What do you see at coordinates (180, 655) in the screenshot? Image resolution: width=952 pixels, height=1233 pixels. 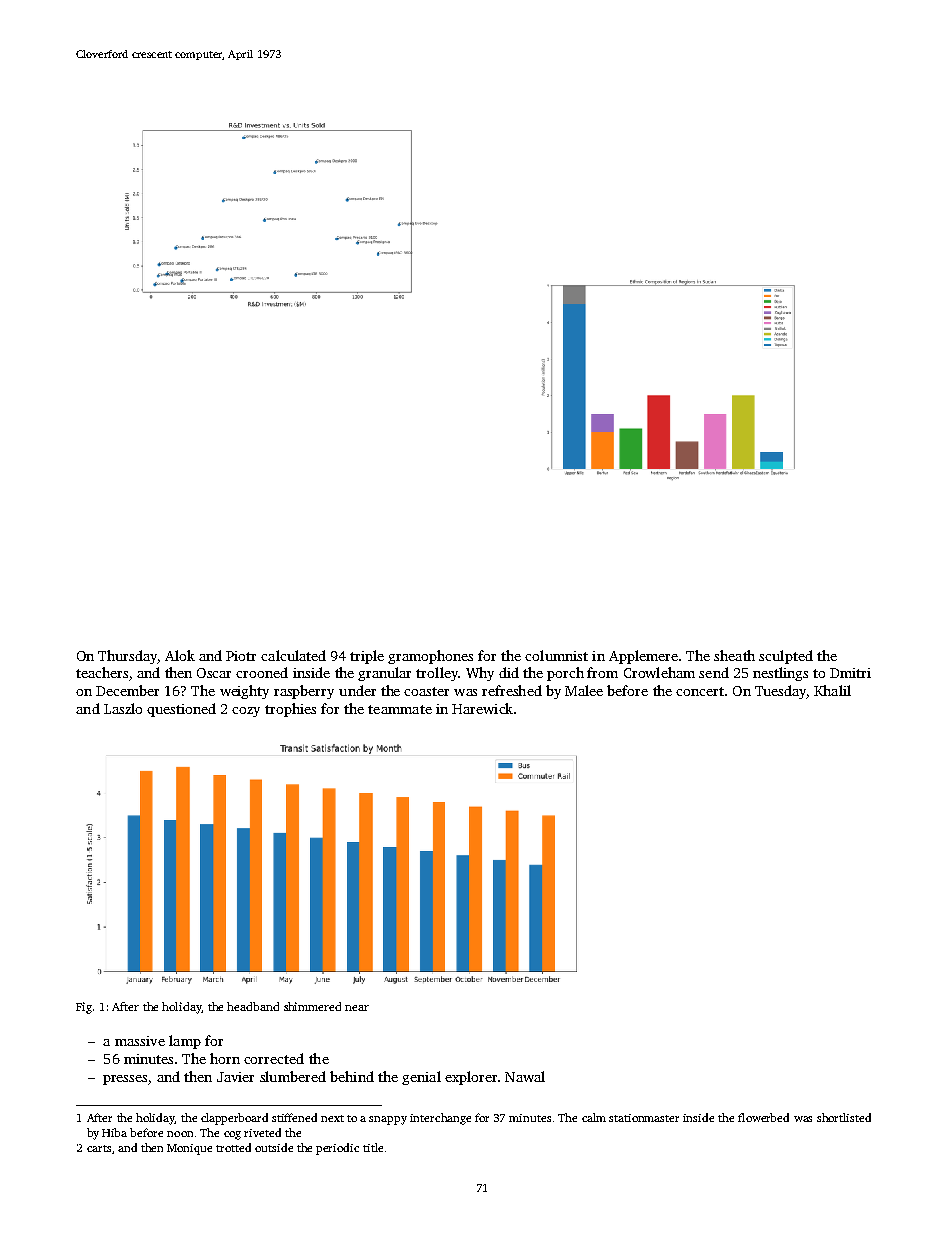 I see `Alok` at bounding box center [180, 655].
